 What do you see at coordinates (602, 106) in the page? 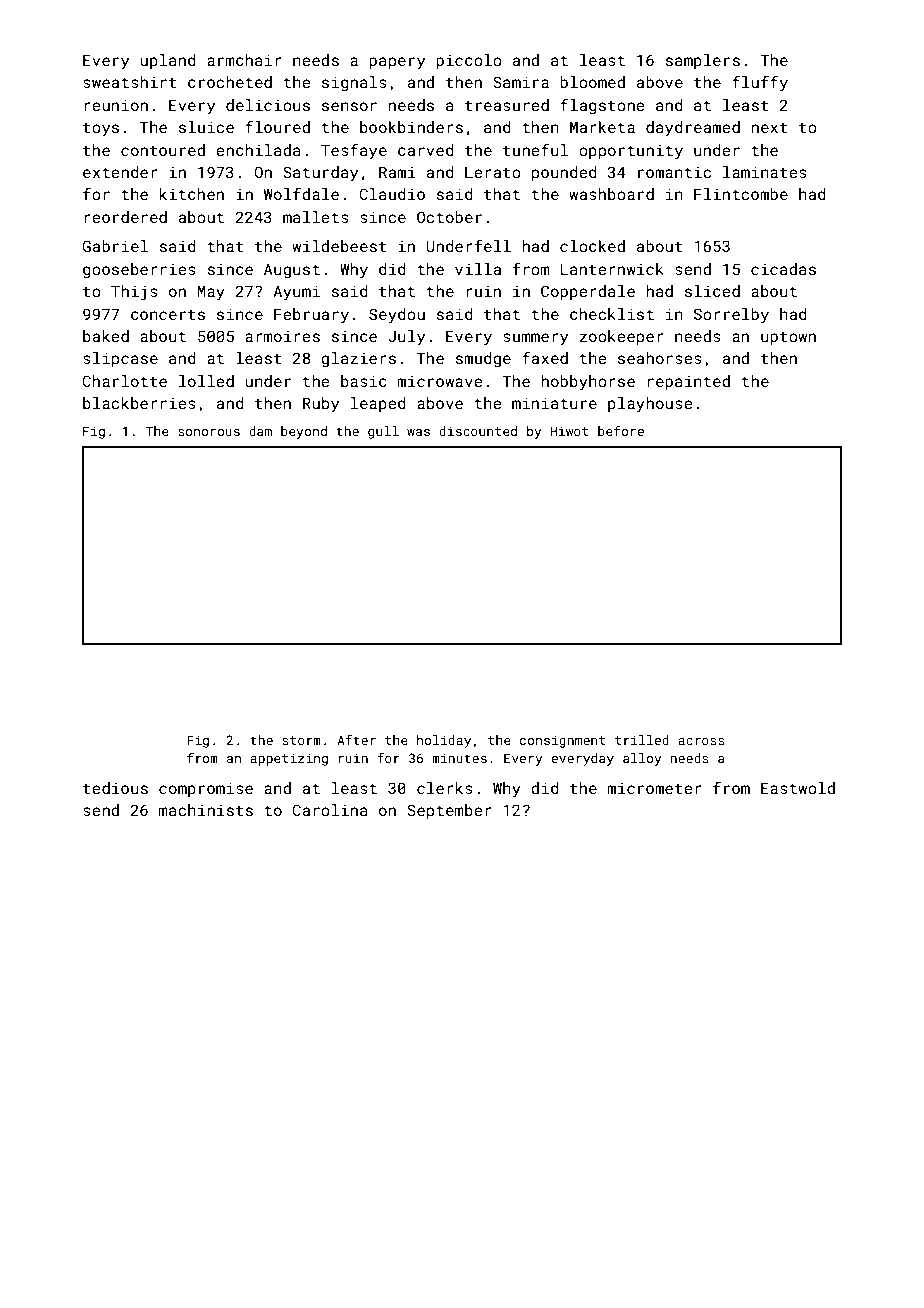
I see `flagstone` at bounding box center [602, 106].
